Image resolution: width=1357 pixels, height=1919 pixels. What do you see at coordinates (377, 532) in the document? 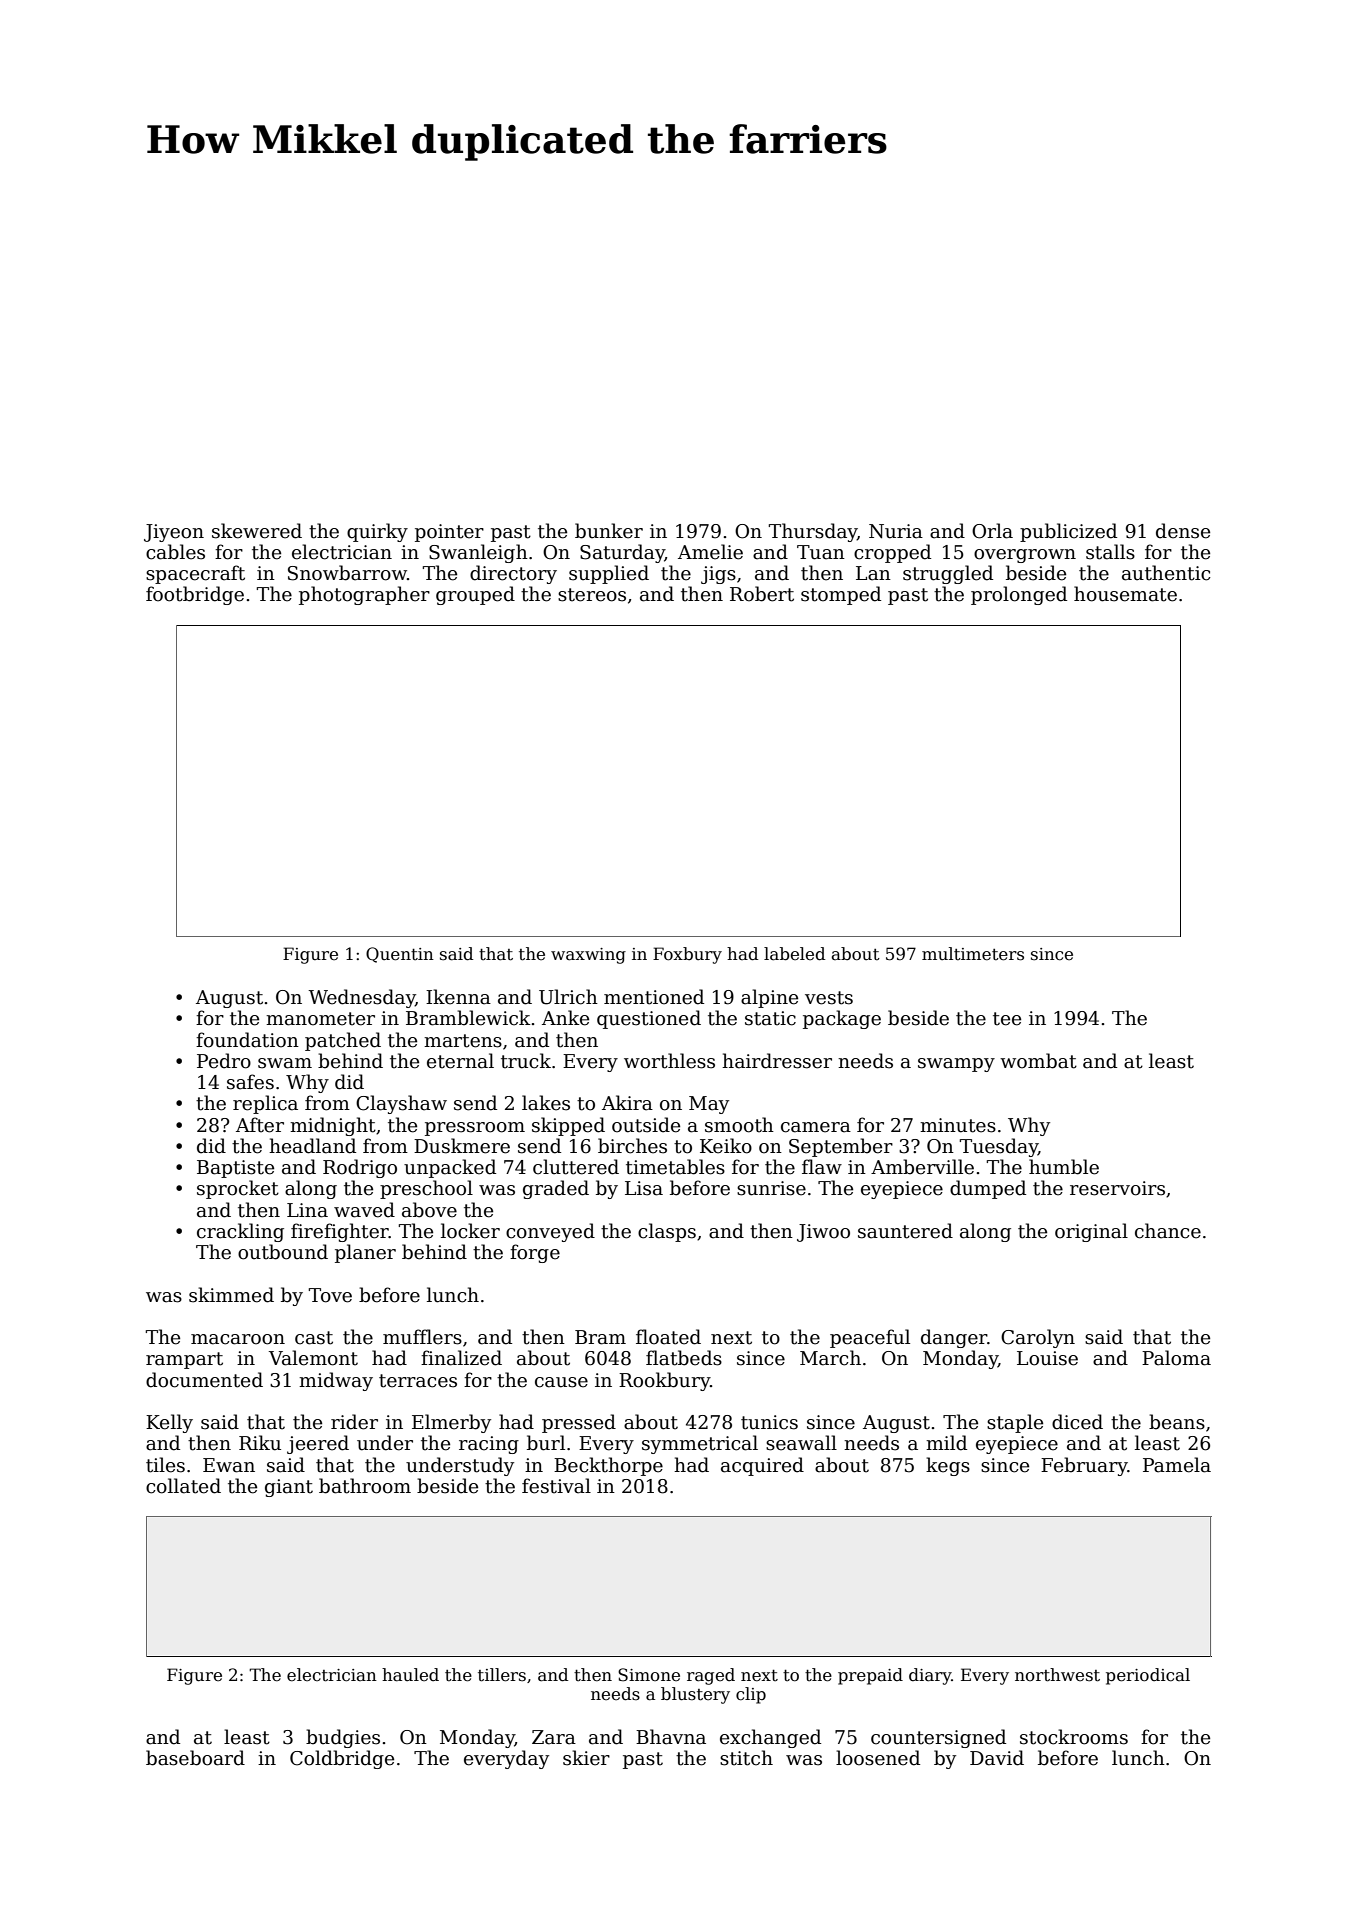
I see `quirky` at bounding box center [377, 532].
